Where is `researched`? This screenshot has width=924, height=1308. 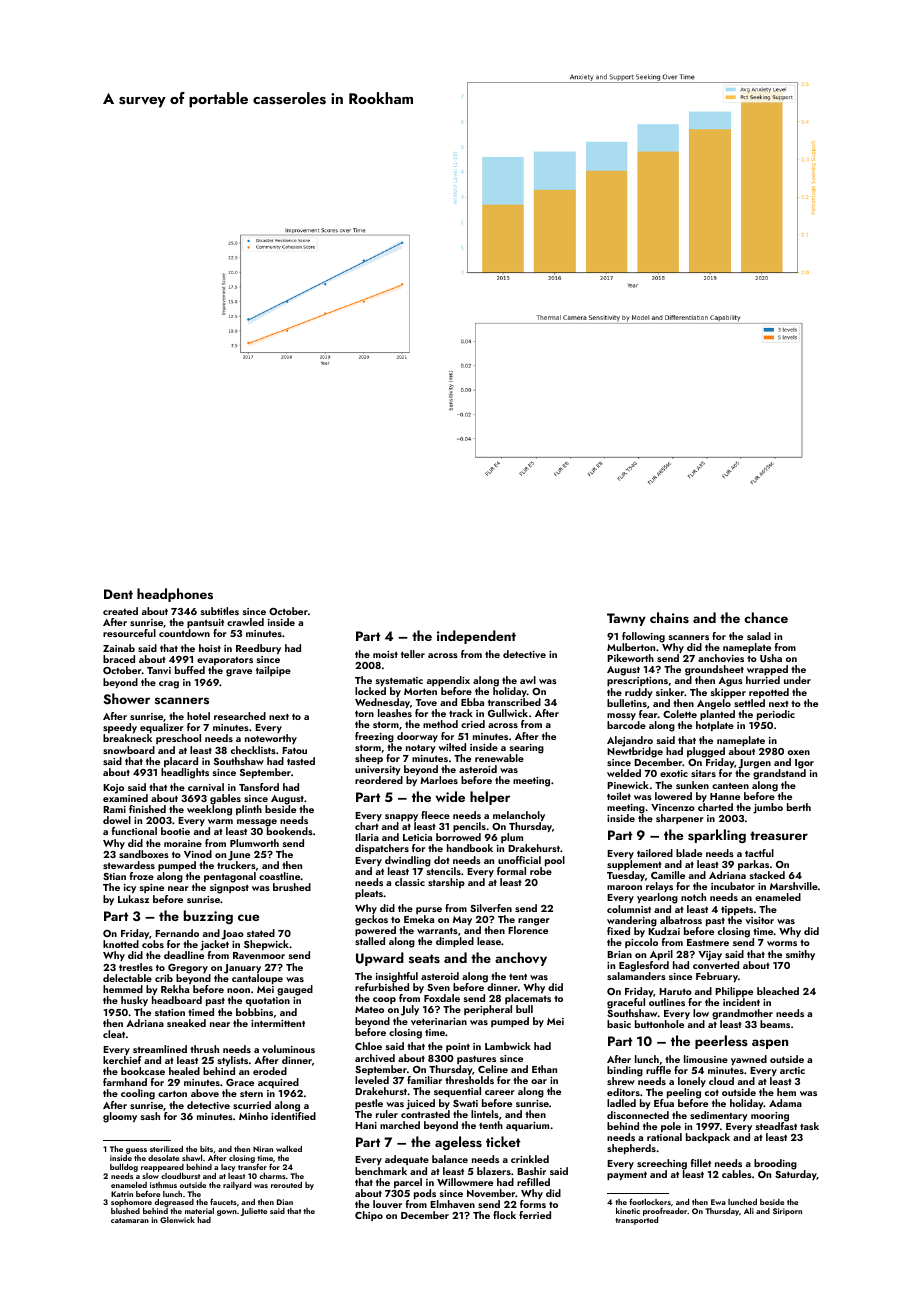 researched is located at coordinates (240, 716).
